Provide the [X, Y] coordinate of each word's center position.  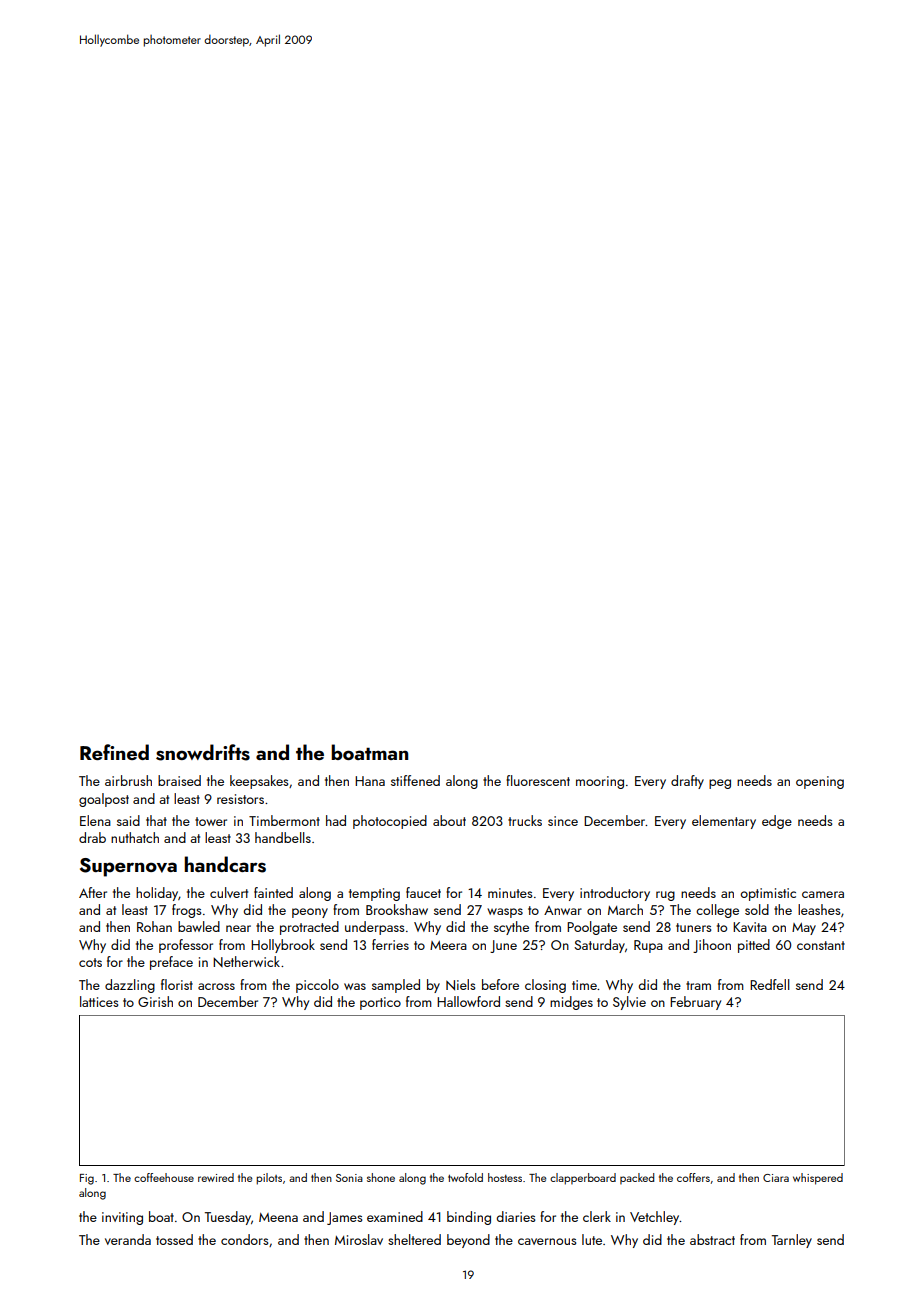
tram [698, 985]
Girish [155, 1001]
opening [820, 782]
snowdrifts [203, 752]
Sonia [349, 1178]
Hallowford [468, 1001]
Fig [87, 1179]
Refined [114, 752]
